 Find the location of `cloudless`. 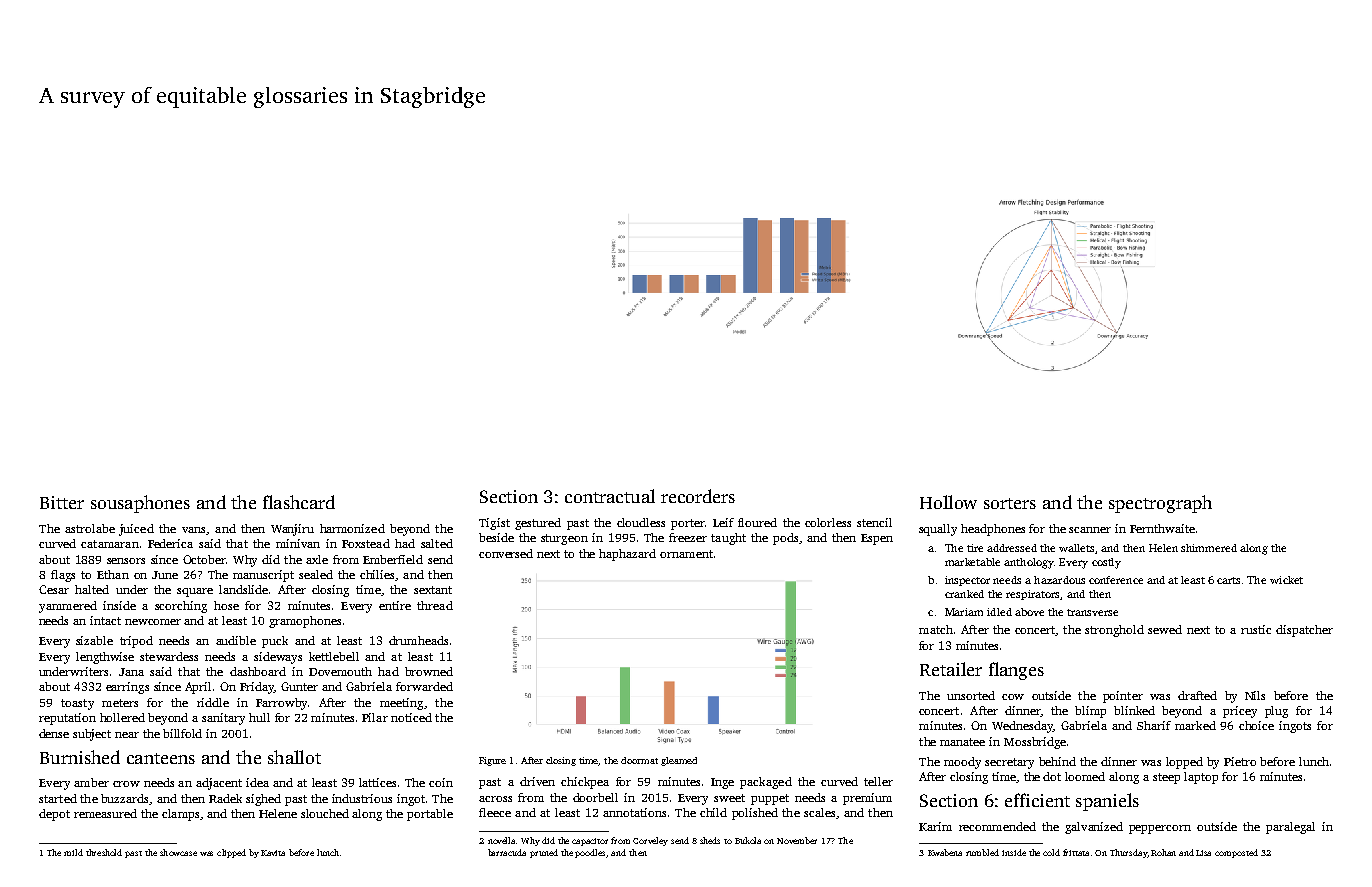

cloudless is located at coordinates (641, 522).
